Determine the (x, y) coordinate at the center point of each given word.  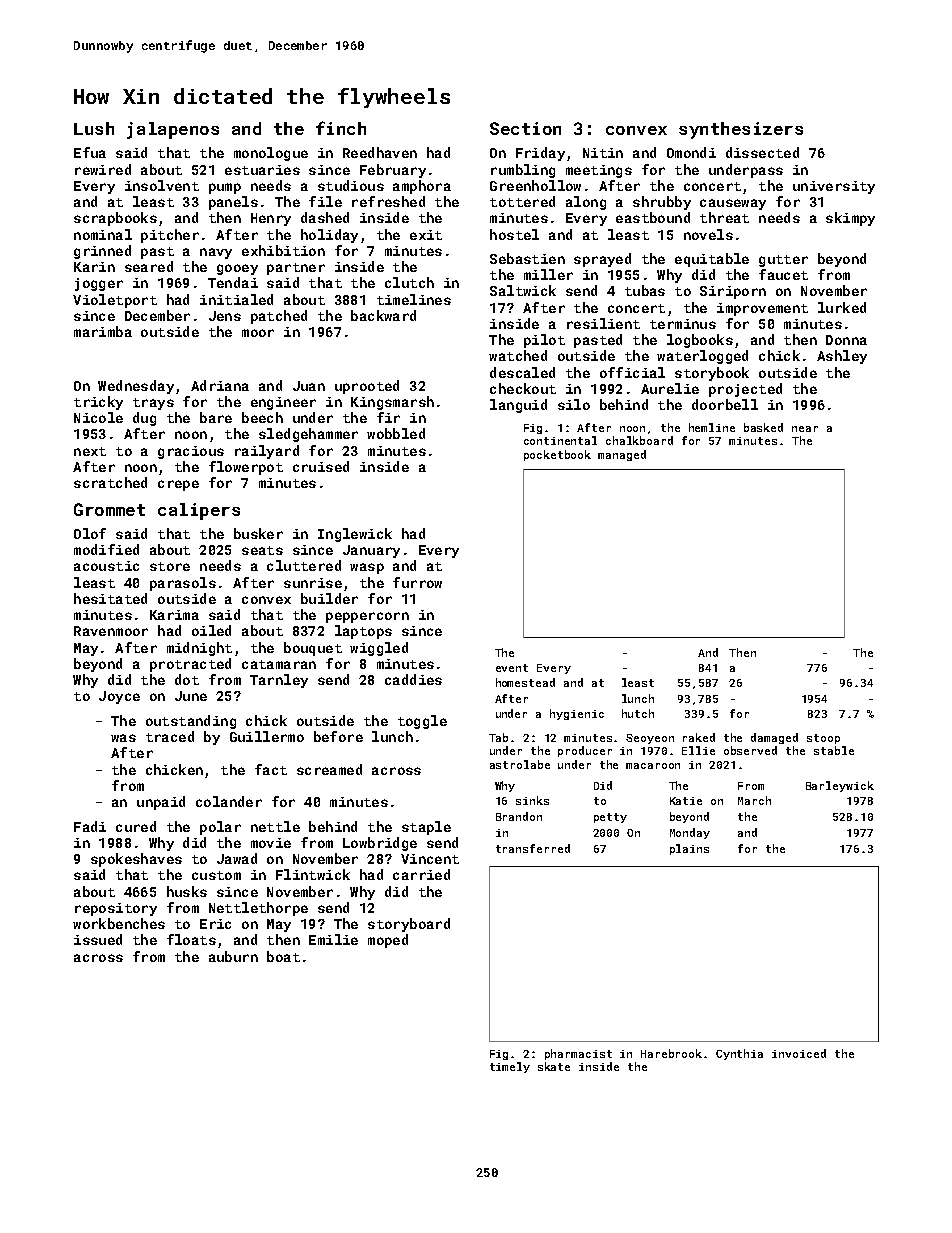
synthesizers (741, 130)
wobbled (396, 433)
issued (98, 939)
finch (341, 128)
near (805, 429)
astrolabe (520, 764)
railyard (267, 452)
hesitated (110, 598)
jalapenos (173, 130)
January (371, 551)
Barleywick (840, 786)
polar (220, 828)
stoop (823, 739)
